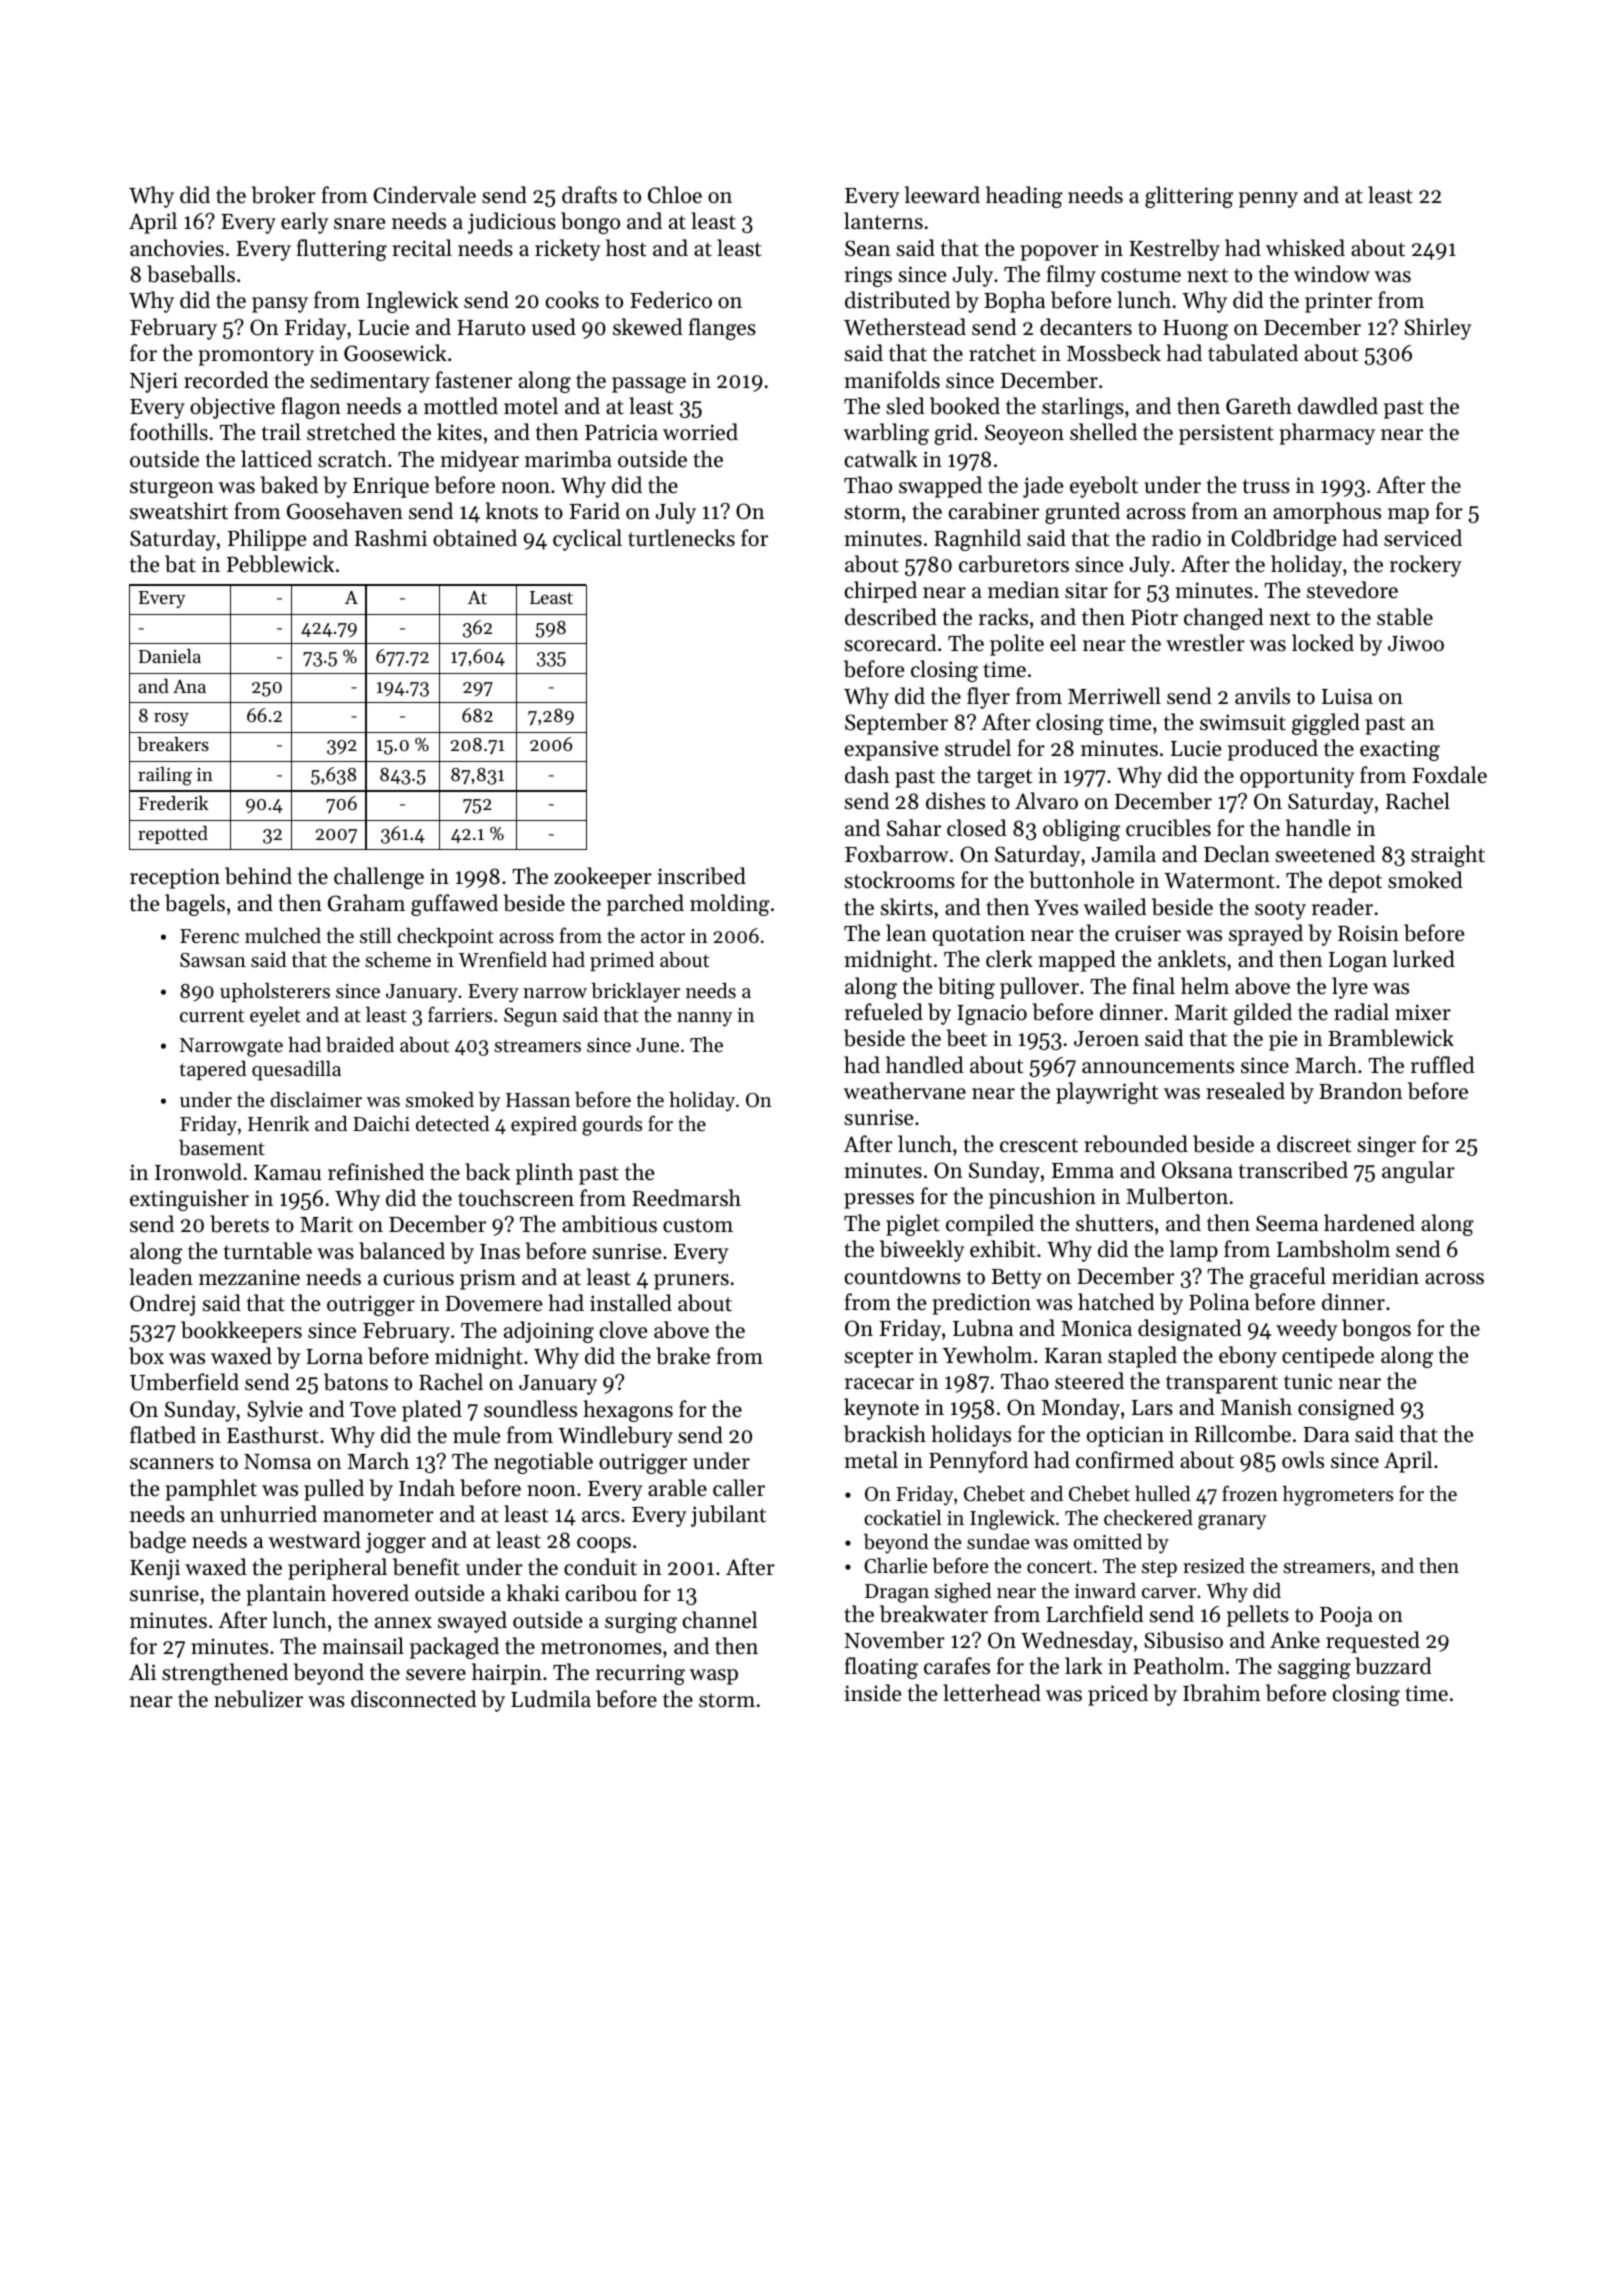  Describe the element at coordinates (1174, 250) in the screenshot. I see `Kestrelby` at that location.
